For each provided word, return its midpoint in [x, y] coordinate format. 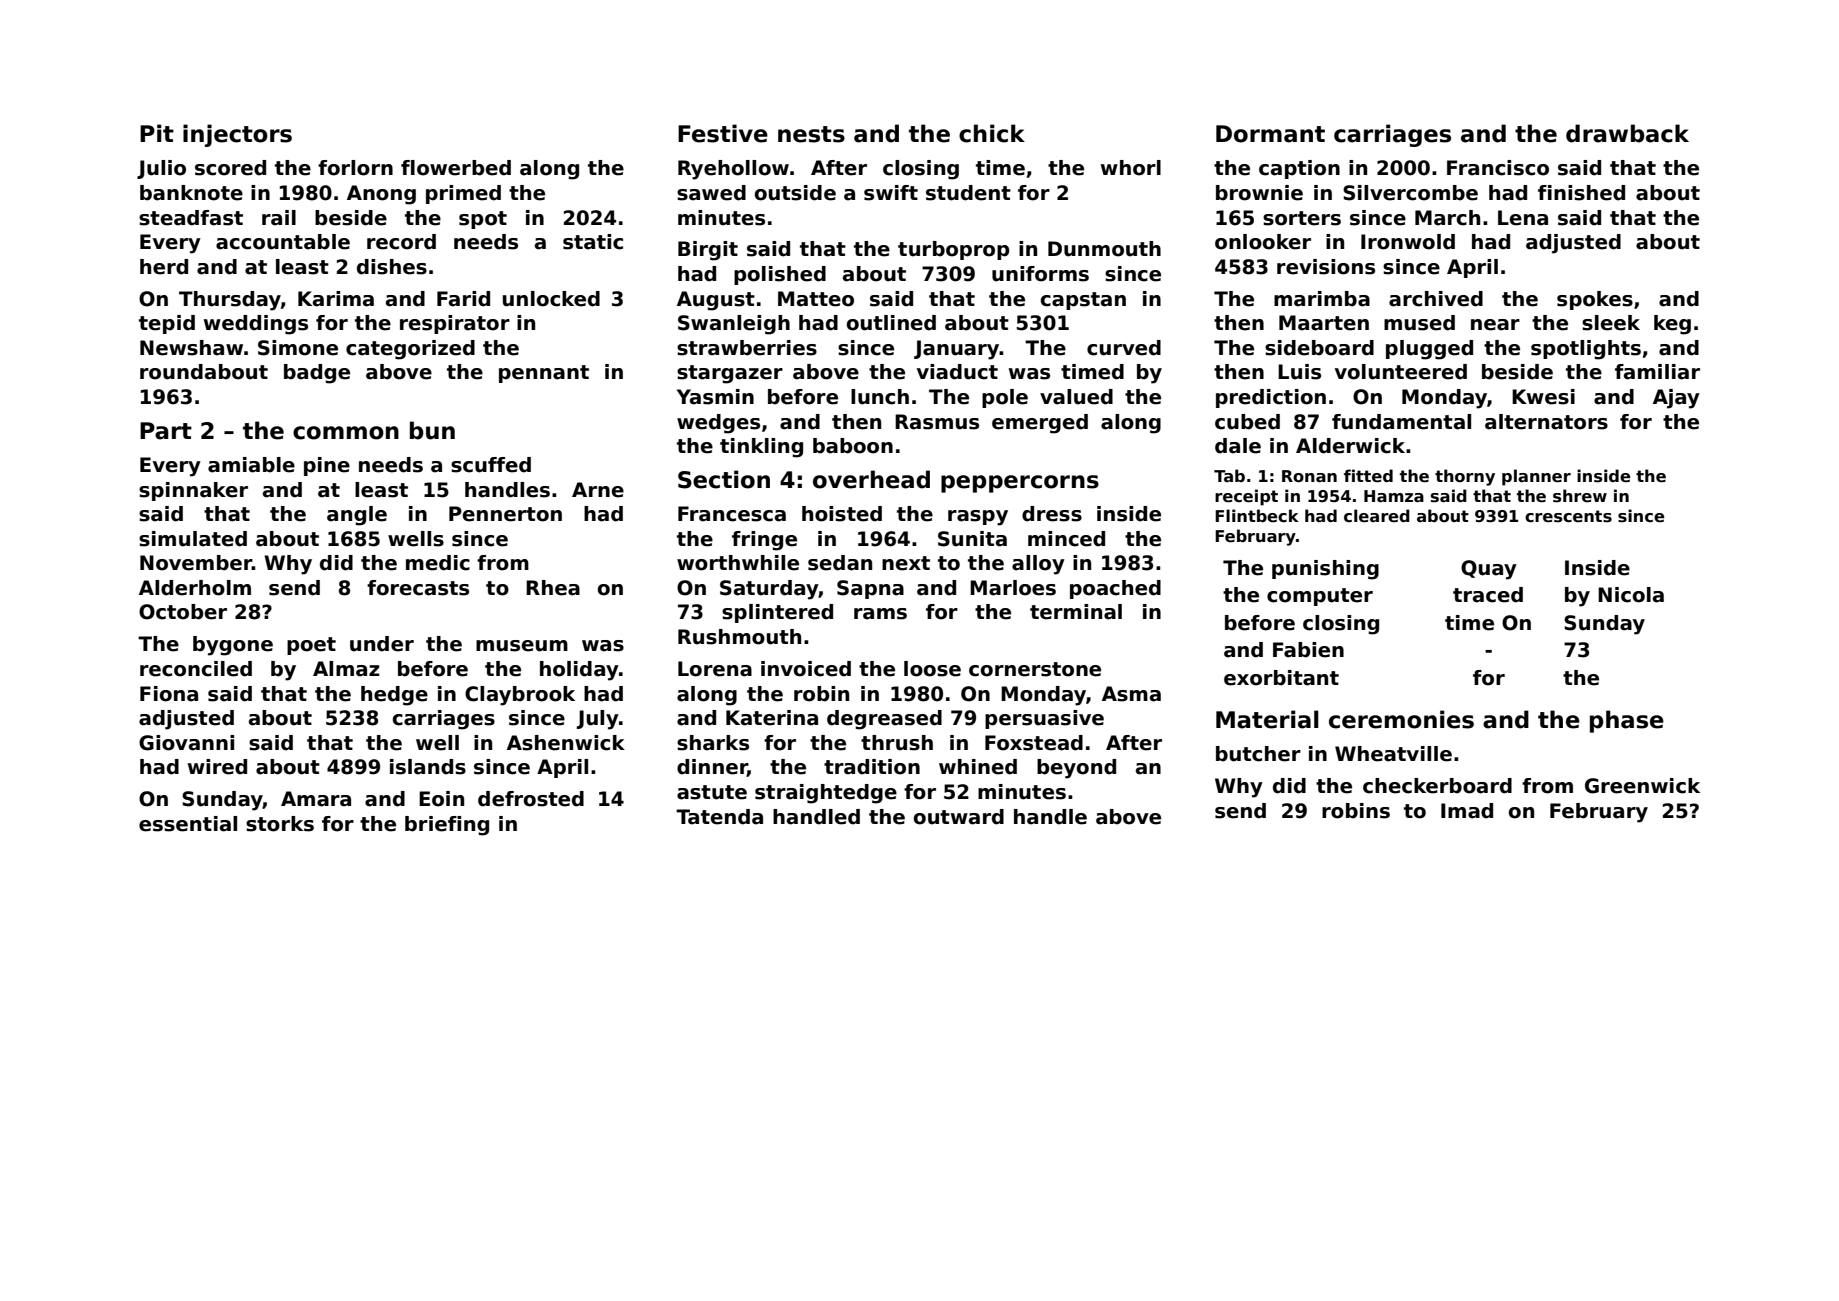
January [957, 350]
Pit [157, 133]
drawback [1627, 133]
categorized [410, 350]
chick [992, 133]
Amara [316, 799]
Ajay [1676, 399]
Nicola [1631, 595]
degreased [884, 720]
